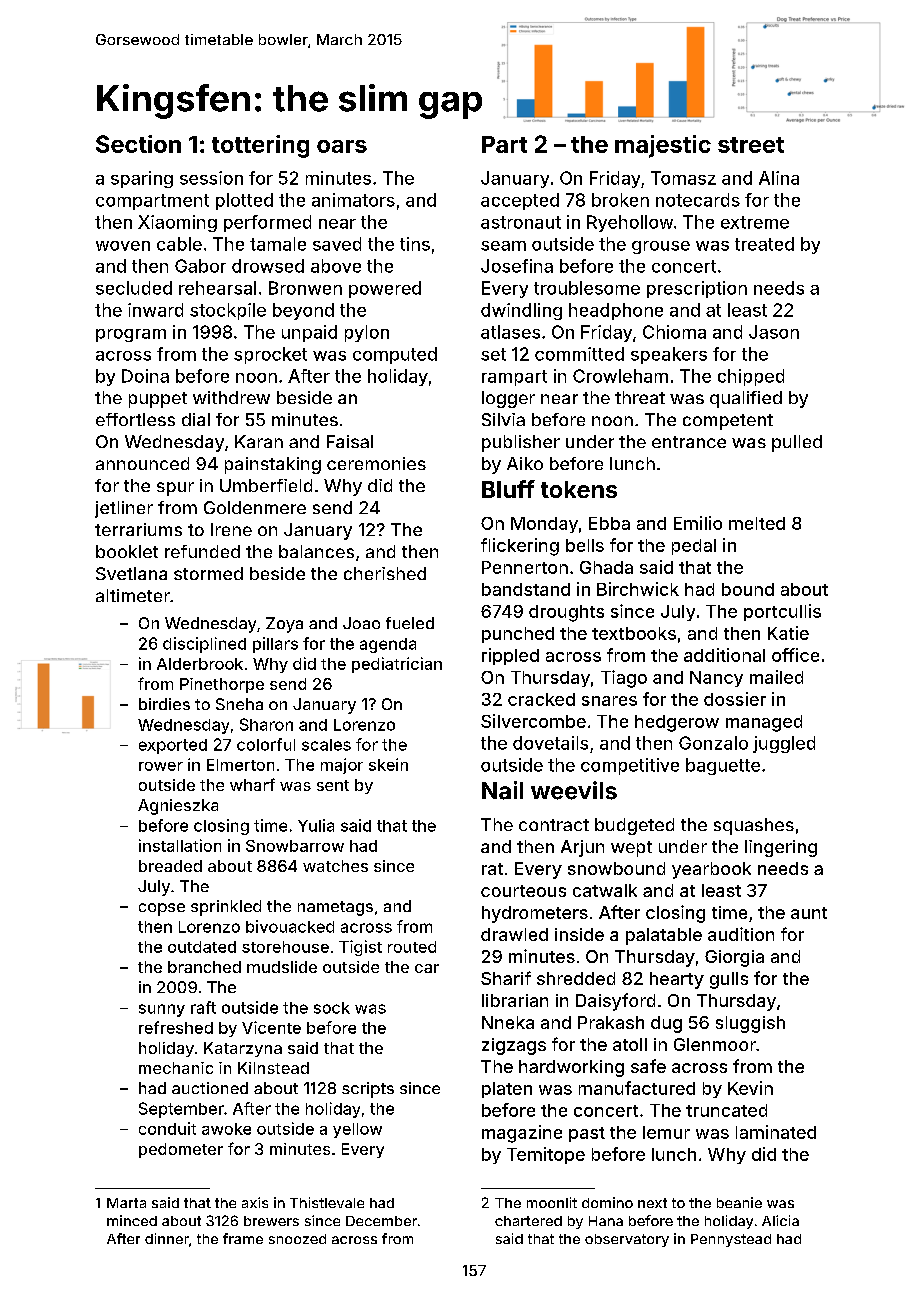 This page has width=924, height=1308. I want to click on street, so click(751, 145).
